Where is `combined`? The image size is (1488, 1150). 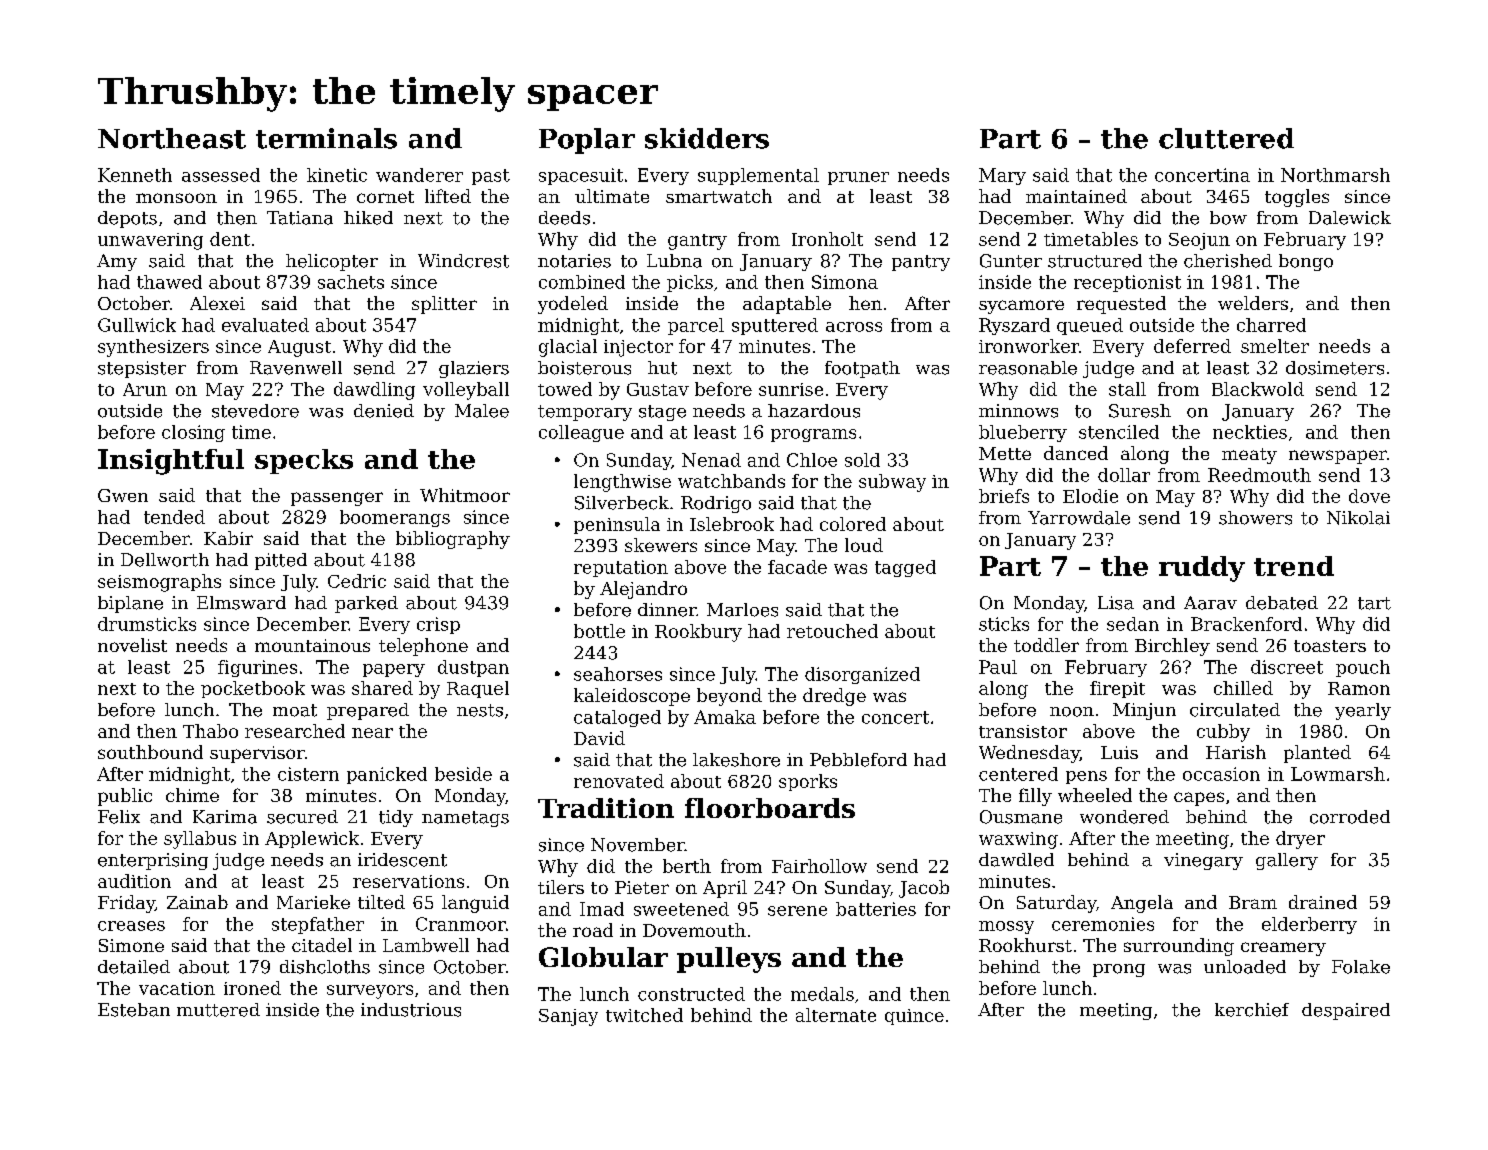
combined is located at coordinates (582, 282).
